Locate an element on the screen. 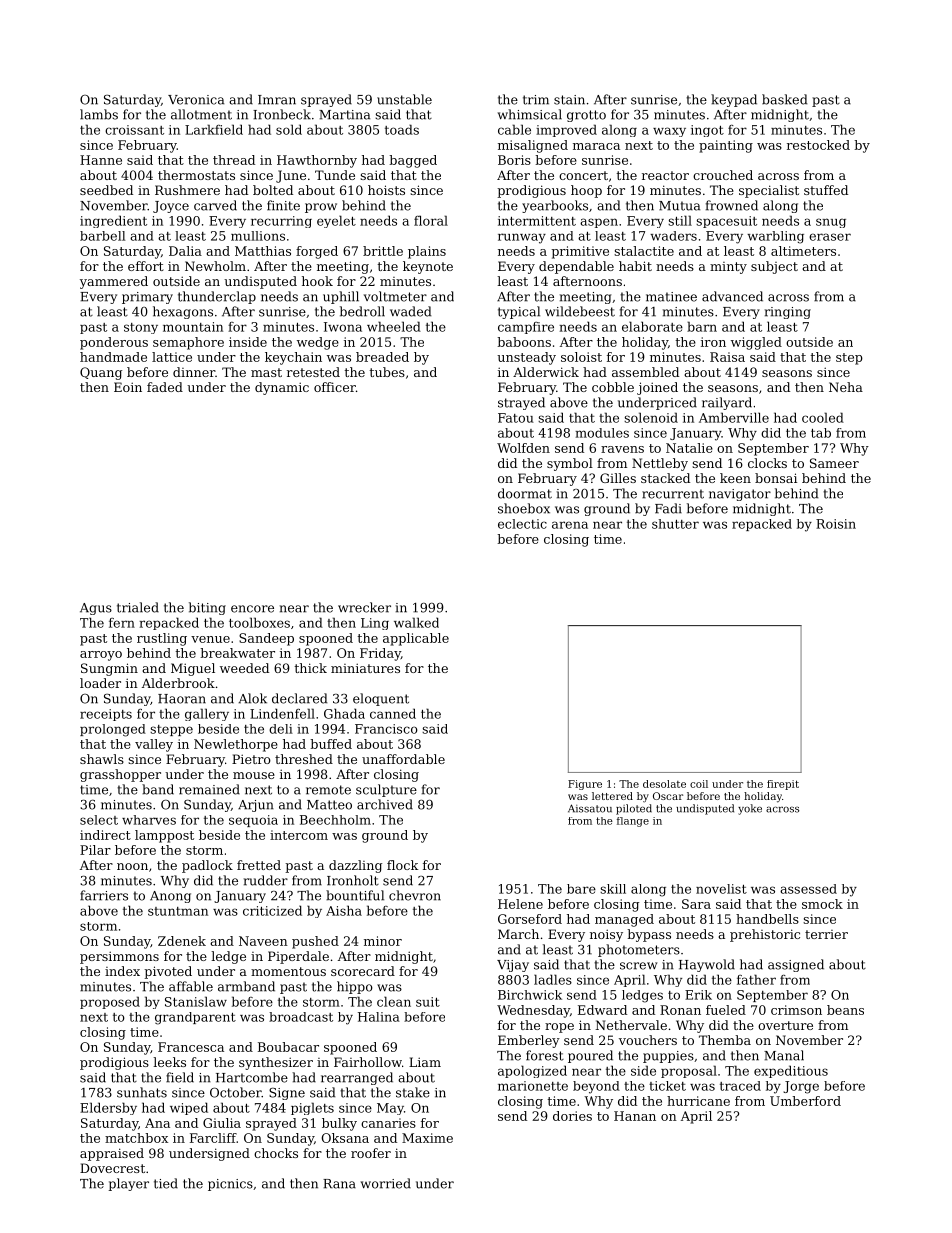  unstable is located at coordinates (404, 99).
